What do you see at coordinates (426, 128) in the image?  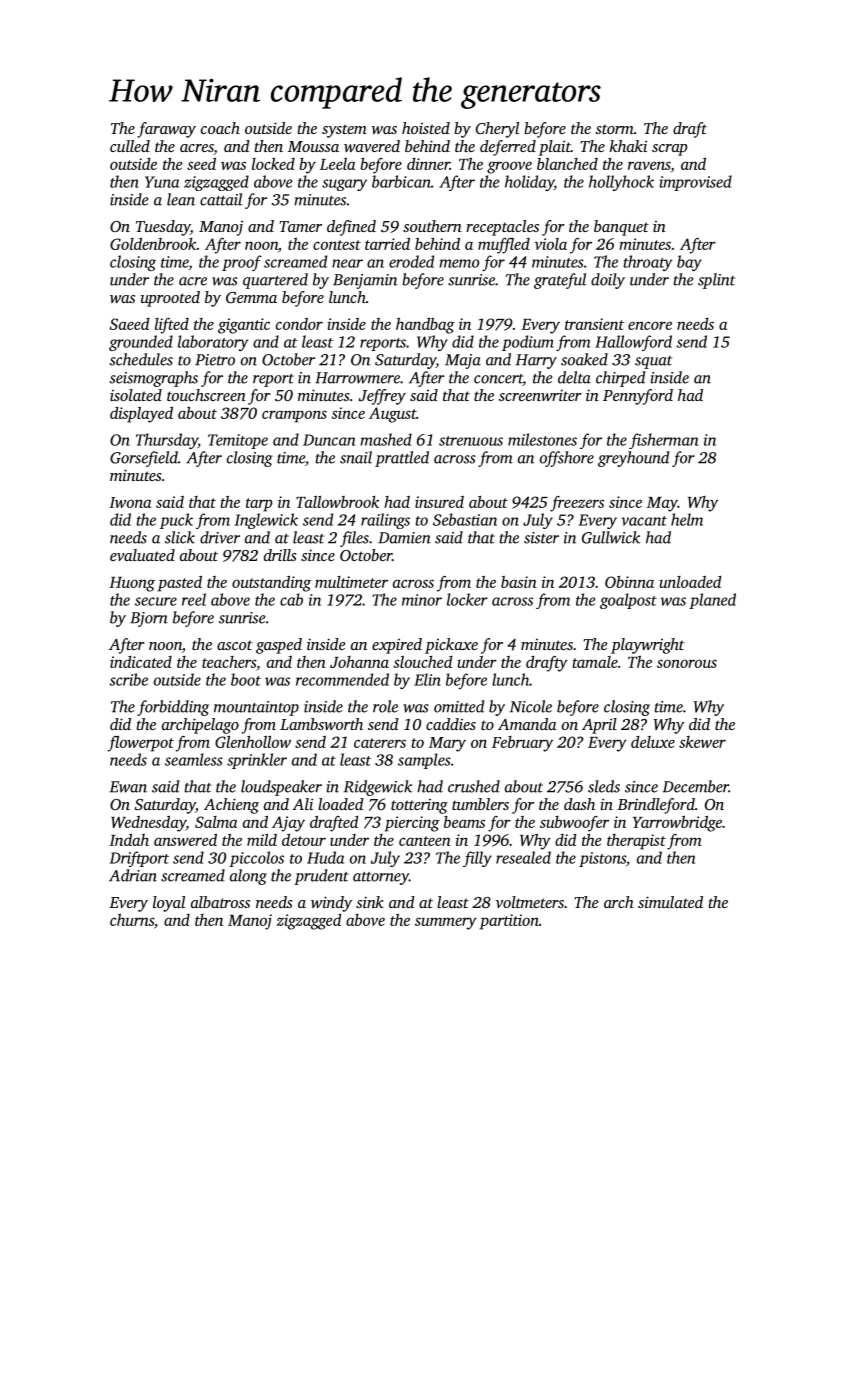 I see `hoisted` at bounding box center [426, 128].
